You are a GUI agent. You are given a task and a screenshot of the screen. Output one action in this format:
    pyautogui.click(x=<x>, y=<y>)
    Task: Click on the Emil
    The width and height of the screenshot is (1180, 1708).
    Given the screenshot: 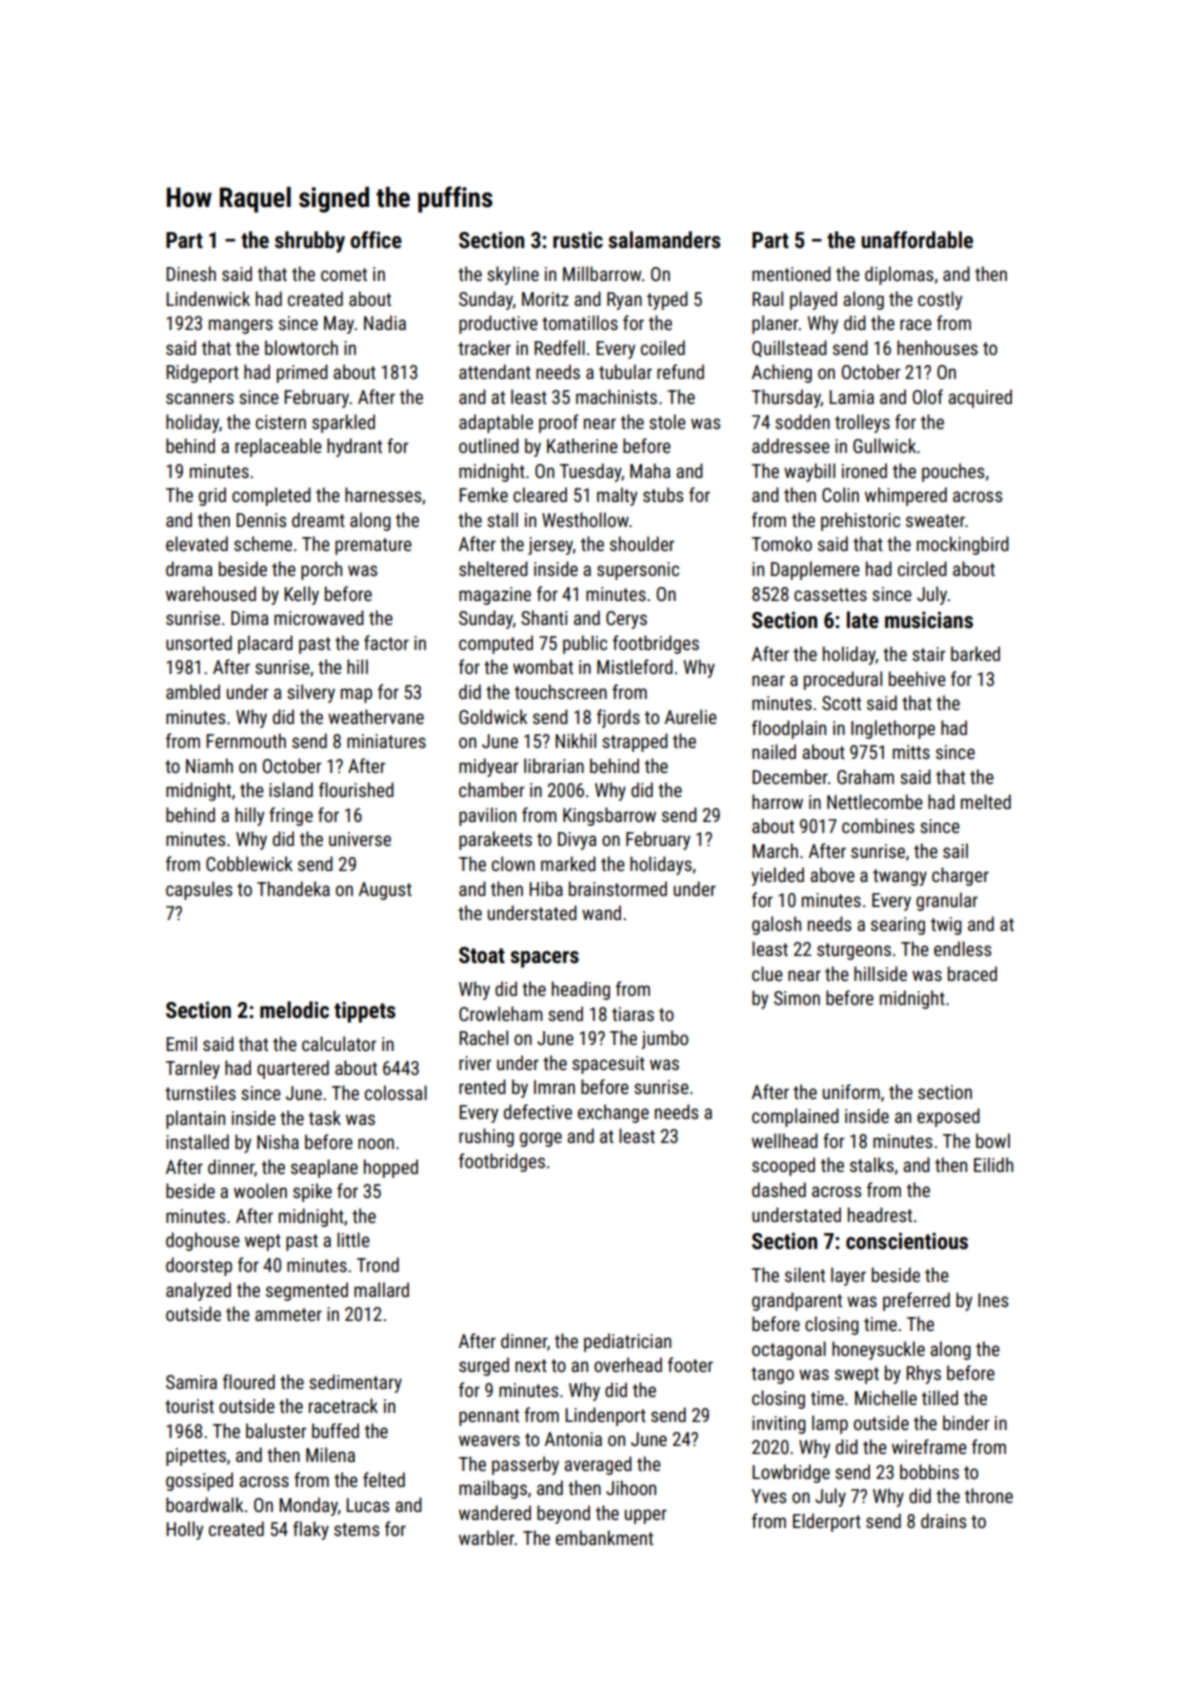 What is the action you would take?
    pyautogui.click(x=181, y=1043)
